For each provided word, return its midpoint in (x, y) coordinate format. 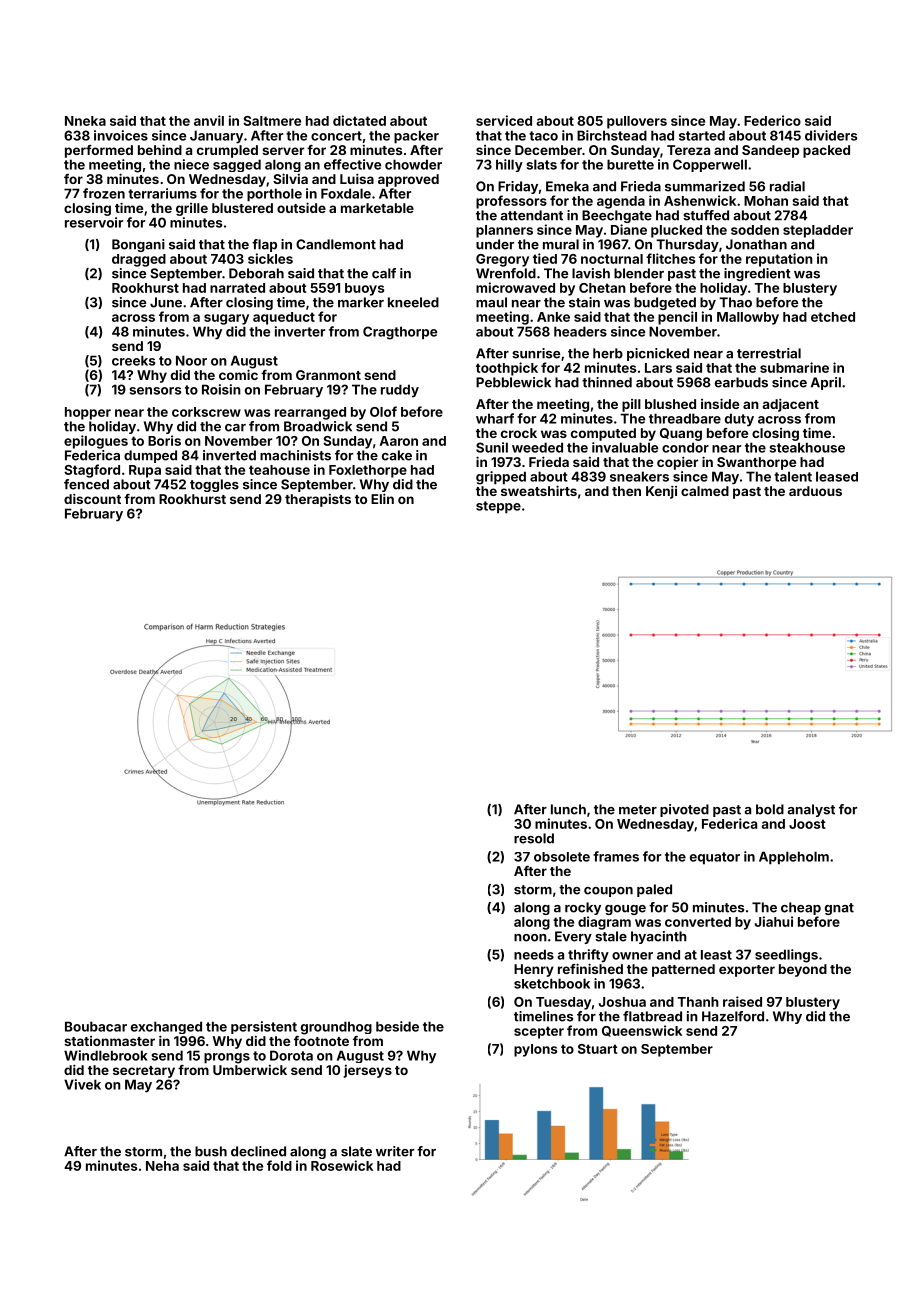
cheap (801, 908)
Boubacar (96, 1026)
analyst (811, 810)
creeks (133, 360)
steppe (498, 507)
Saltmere (272, 121)
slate (356, 1151)
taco (543, 136)
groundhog (336, 1028)
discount (92, 498)
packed (826, 151)
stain (584, 302)
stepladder (818, 231)
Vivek (82, 1084)
